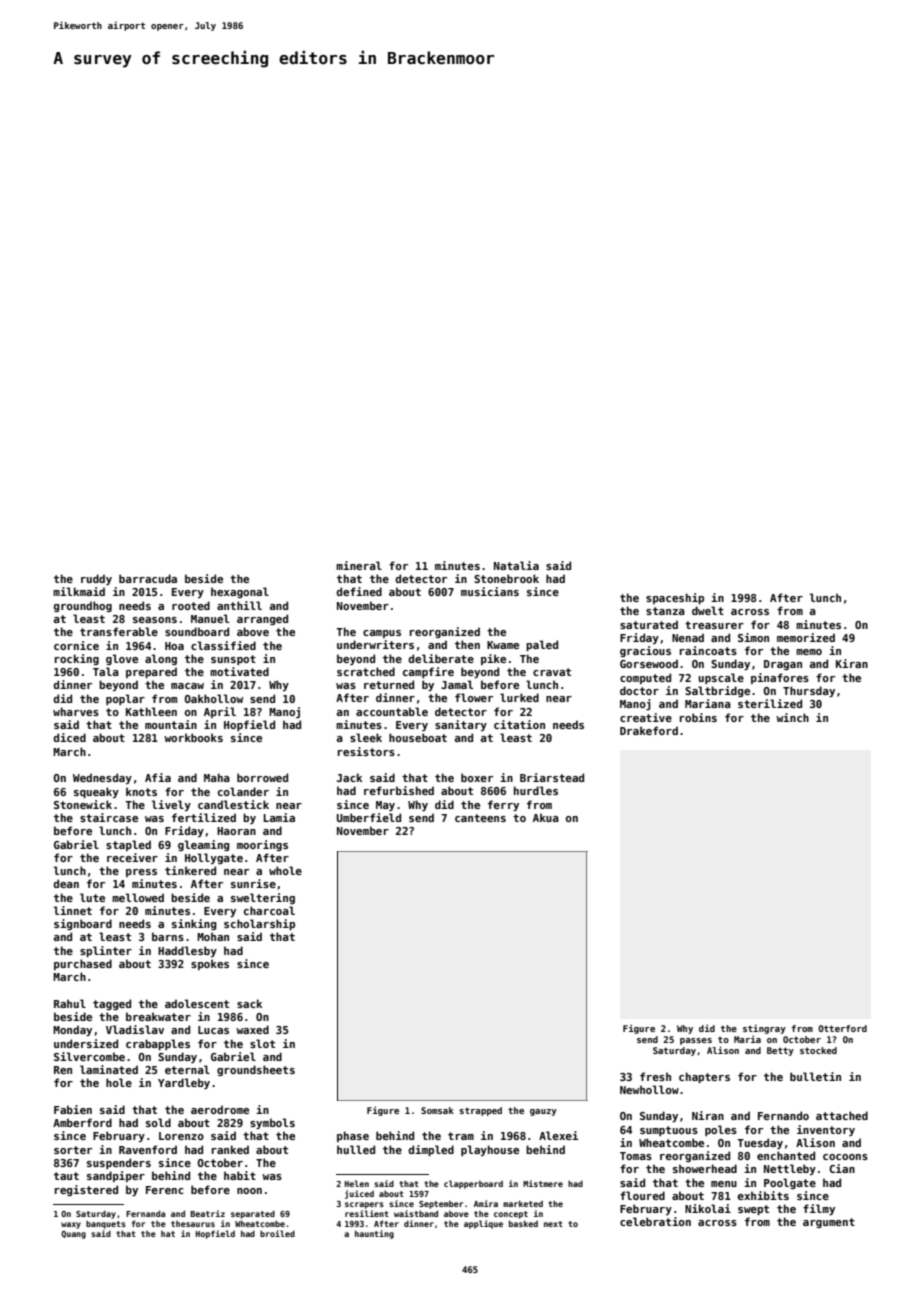 This screenshot has width=924, height=1308. Describe the element at coordinates (546, 817) in the screenshot. I see `Akua` at that location.
